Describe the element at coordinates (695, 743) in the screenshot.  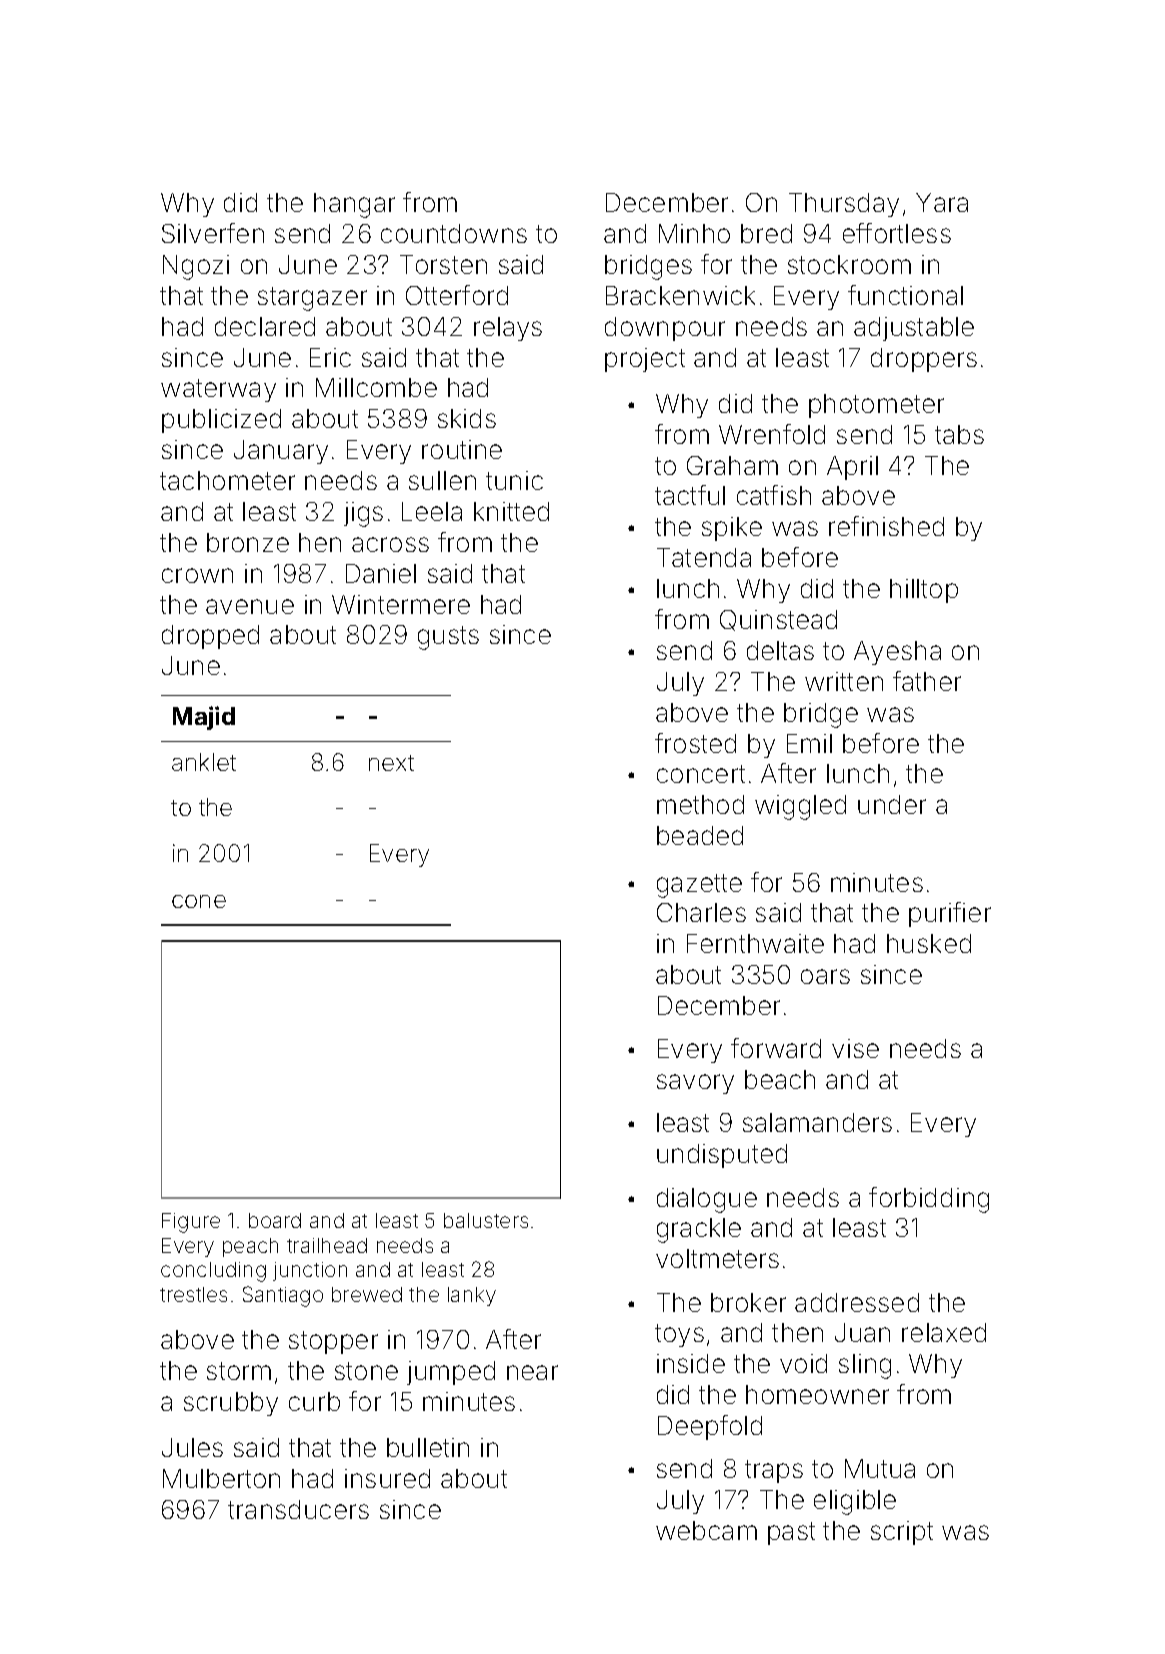
I see `frosted` at that location.
